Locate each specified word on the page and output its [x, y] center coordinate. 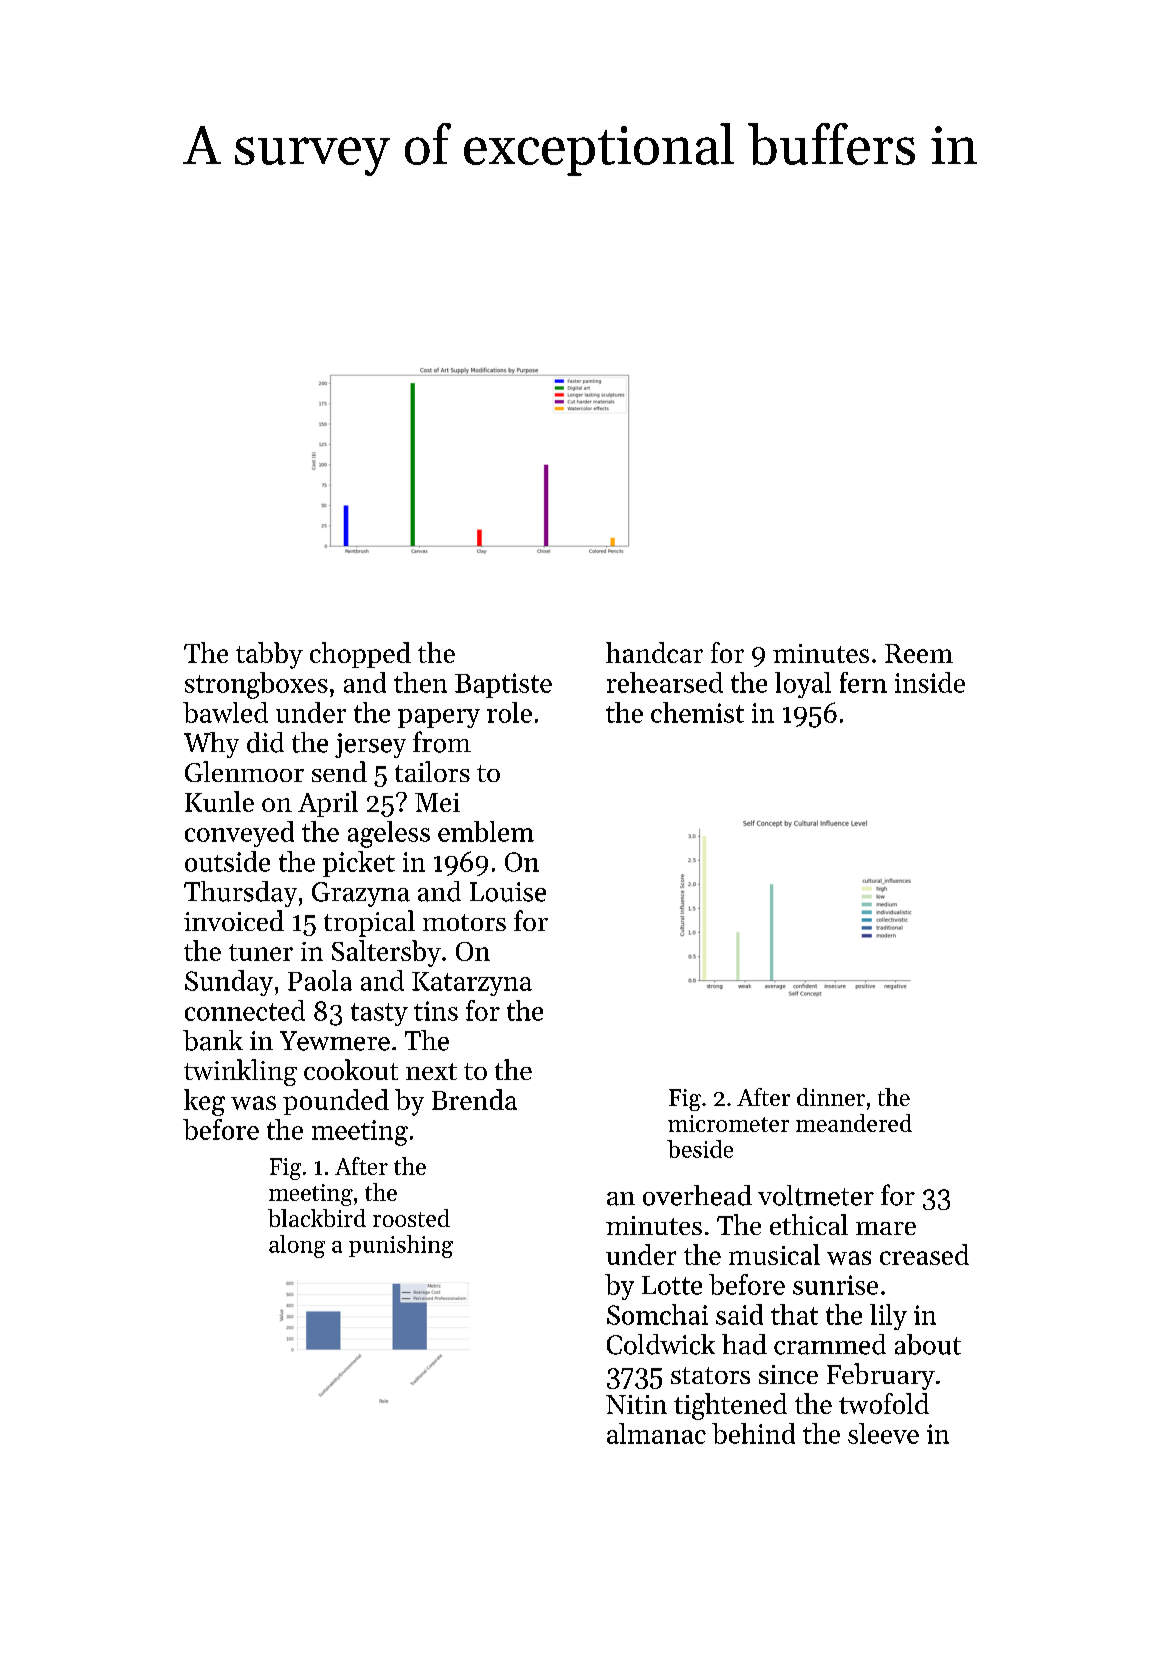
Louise [508, 892]
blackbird [317, 1218]
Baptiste [503, 685]
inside [930, 682]
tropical [369, 923]
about [928, 1344]
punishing [401, 1246]
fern [863, 682]
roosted [411, 1218]
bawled [225, 712]
